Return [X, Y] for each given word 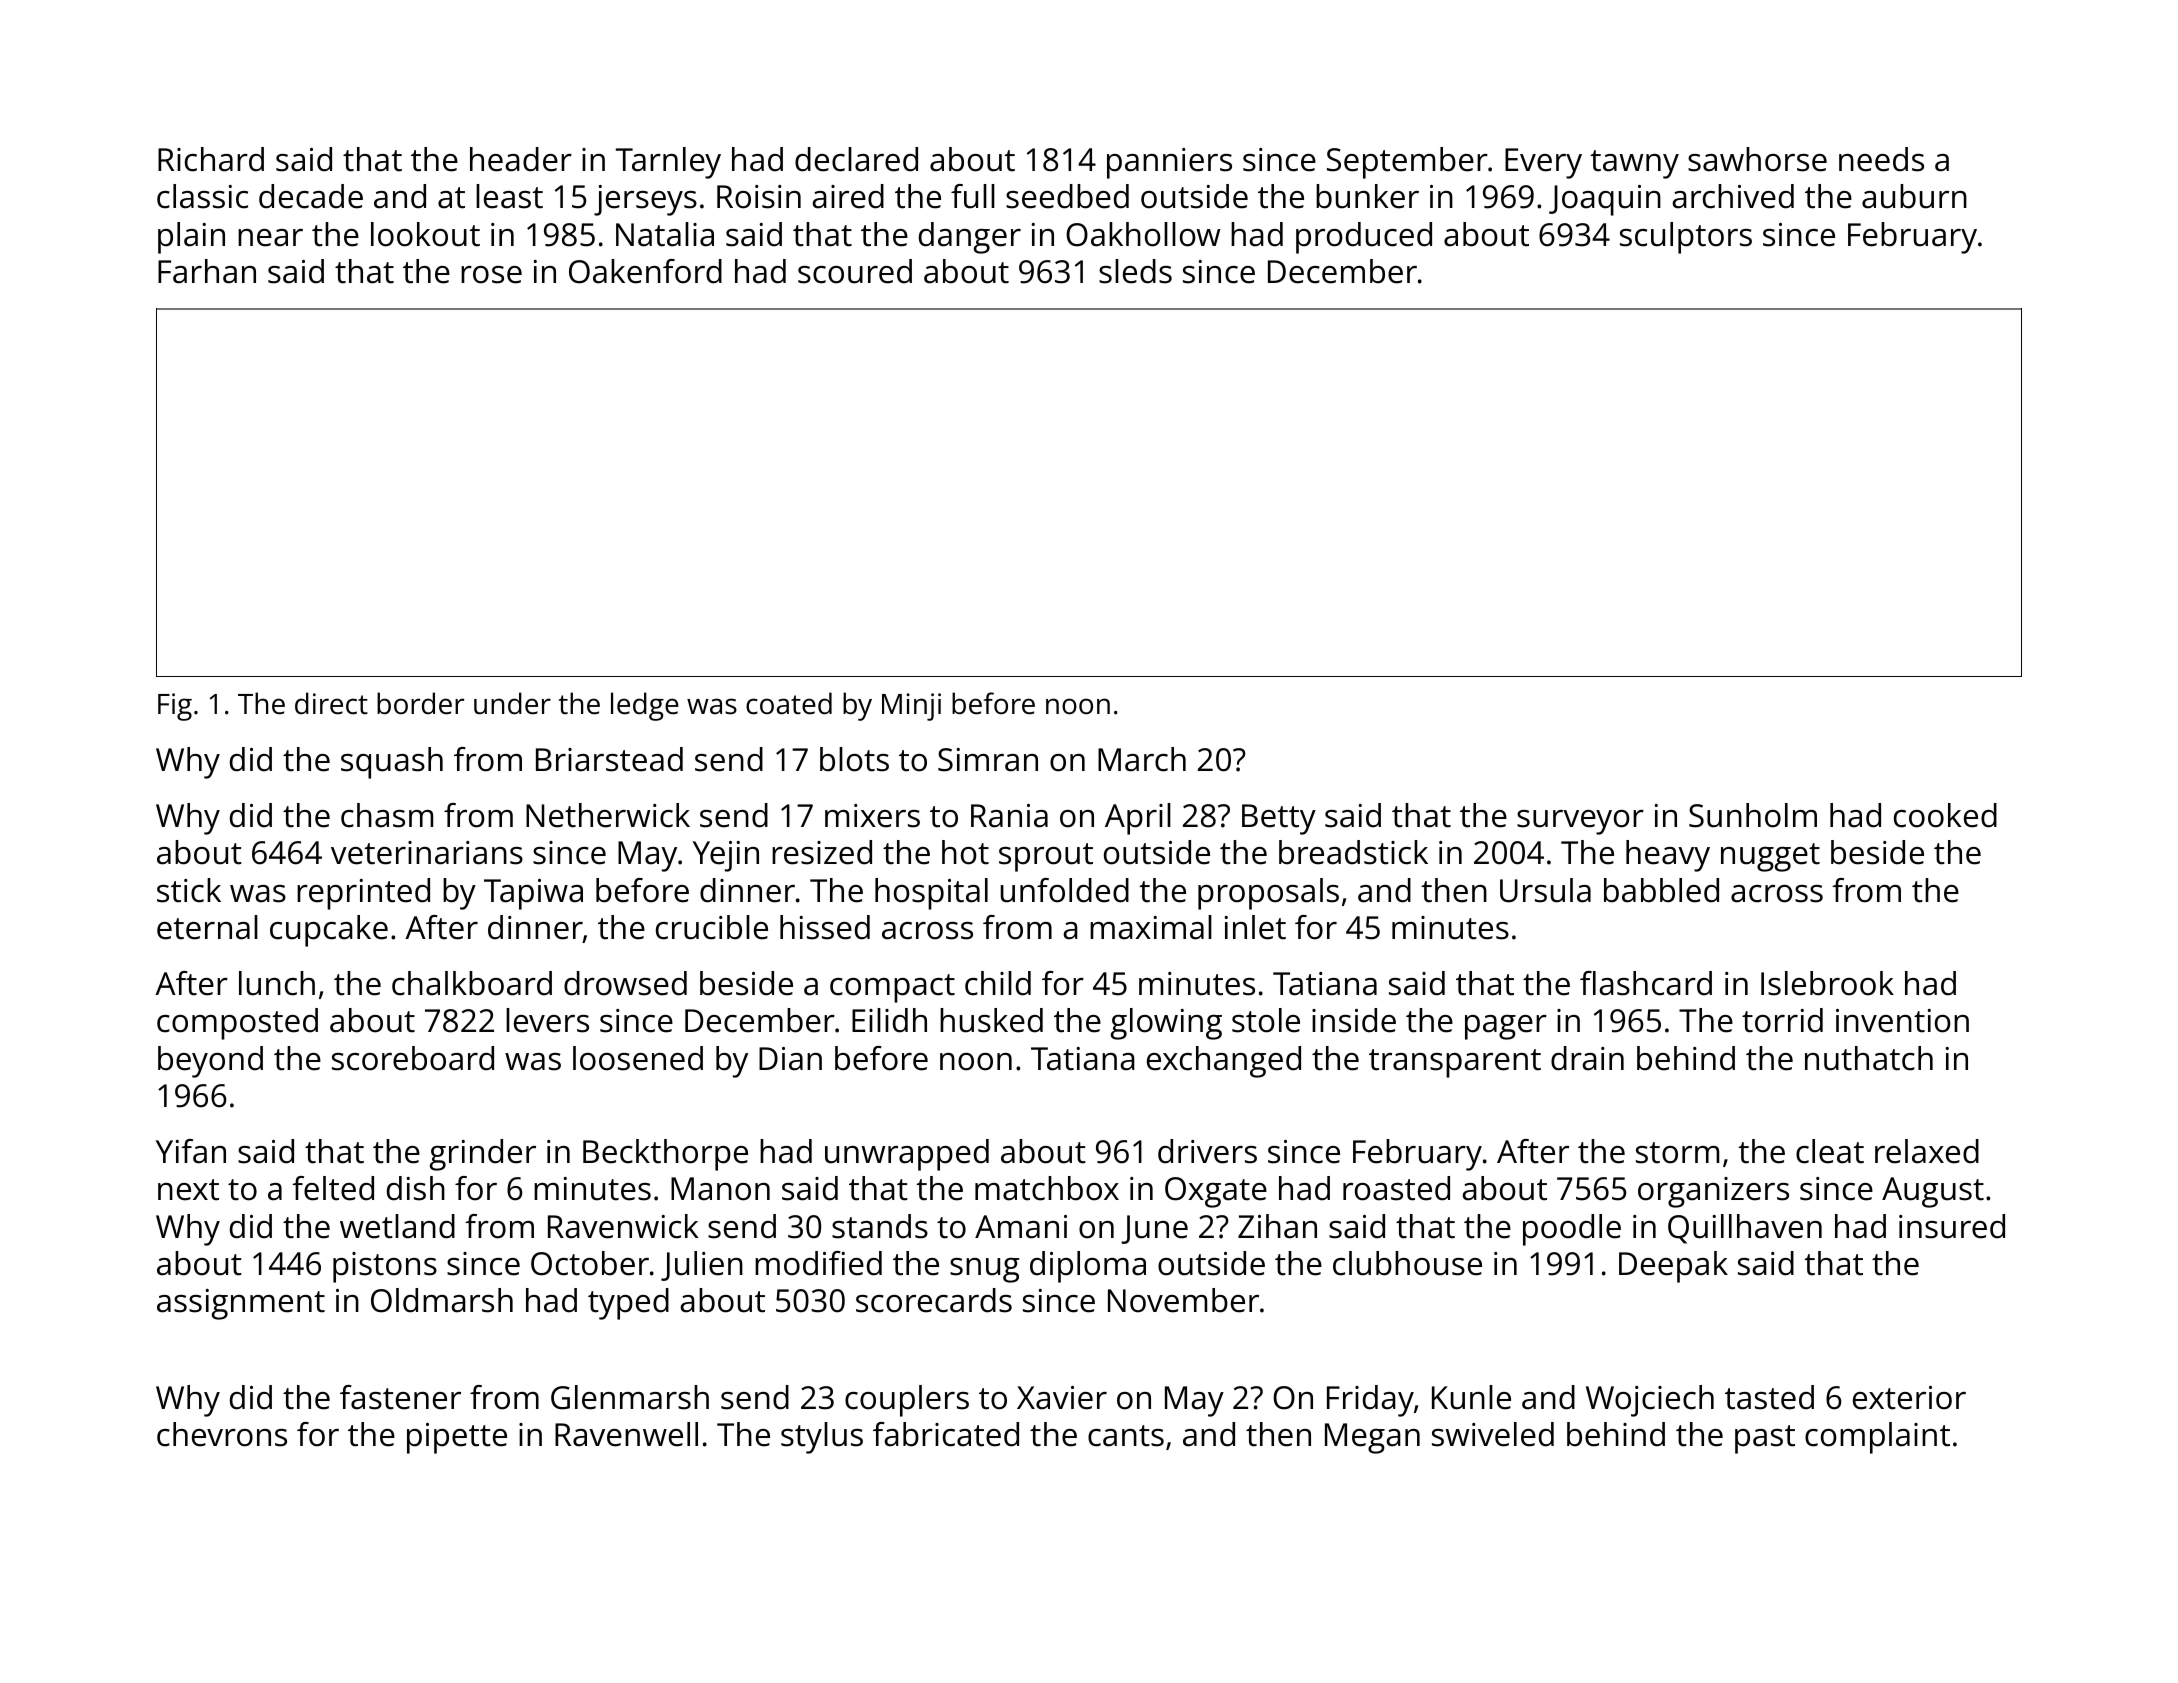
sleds [1135, 271]
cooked [1945, 815]
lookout [425, 234]
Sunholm [1753, 815]
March [1142, 759]
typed [628, 1304]
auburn [1914, 196]
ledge [645, 706]
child [998, 983]
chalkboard [472, 983]
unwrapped [907, 1155]
